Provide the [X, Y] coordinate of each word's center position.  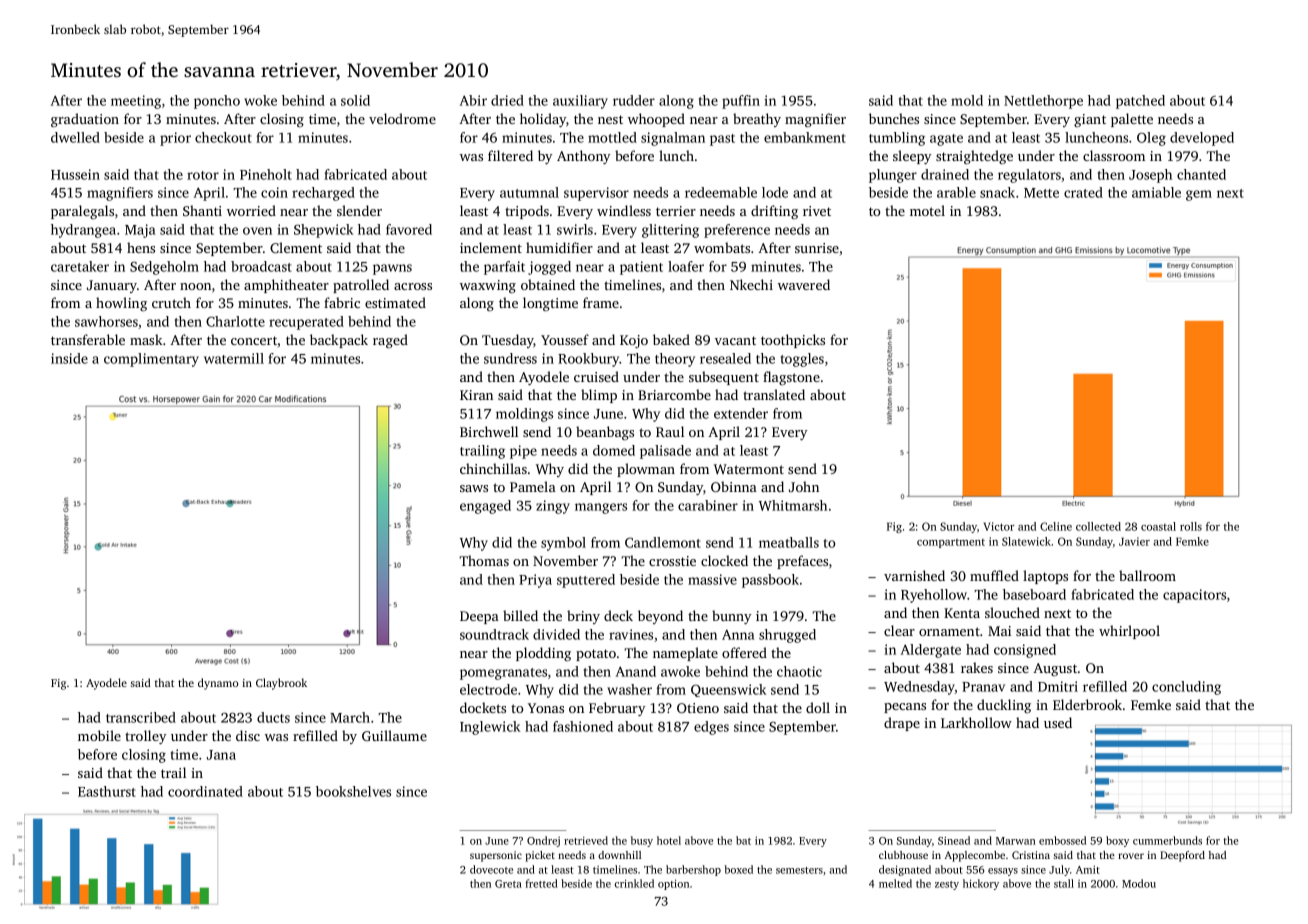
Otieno [698, 708]
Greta [508, 884]
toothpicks [793, 341]
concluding [1186, 688]
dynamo [218, 684]
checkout [223, 137]
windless [624, 210]
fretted [542, 883]
